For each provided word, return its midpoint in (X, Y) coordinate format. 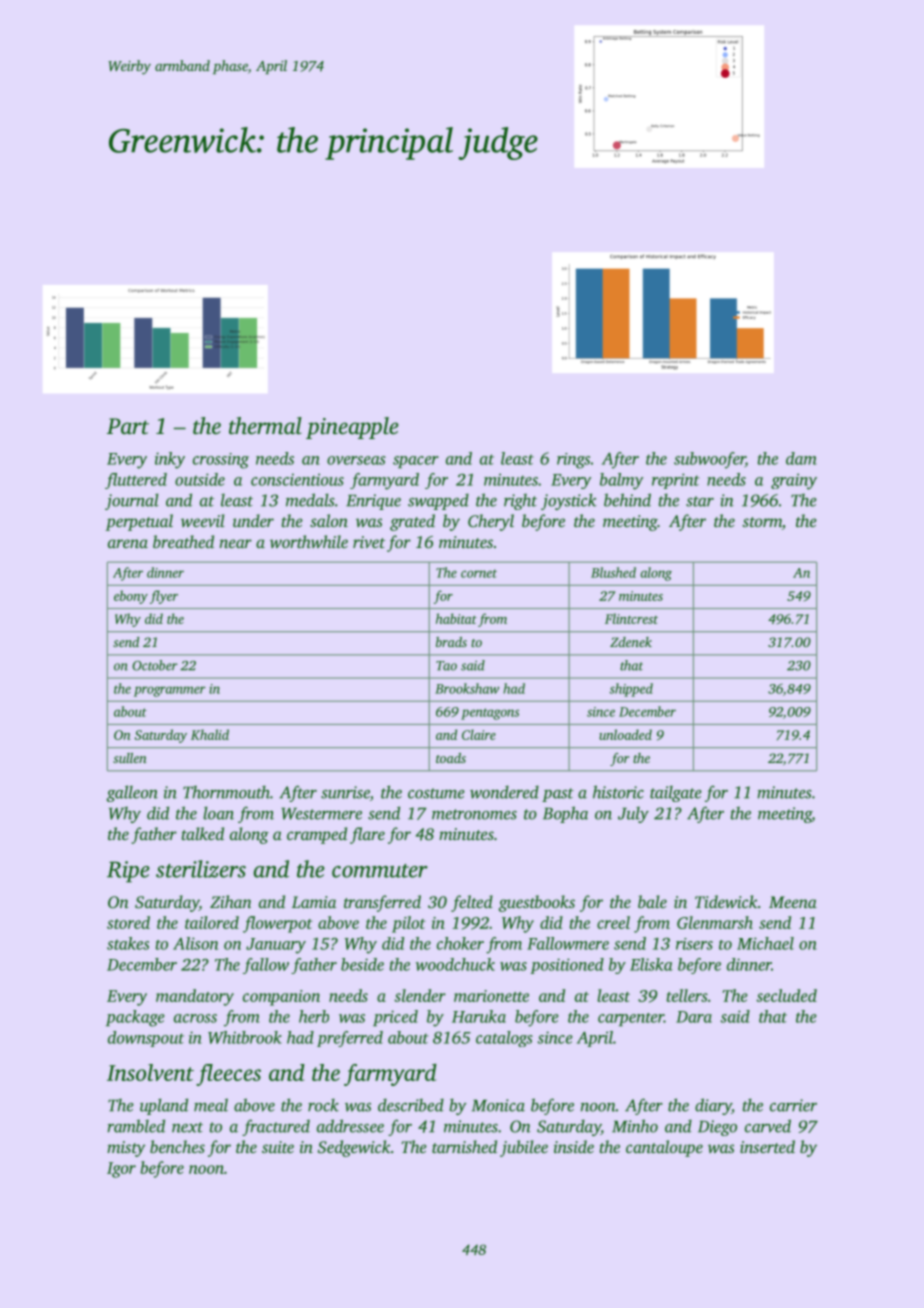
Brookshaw (467, 688)
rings (573, 461)
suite (278, 1147)
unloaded (625, 734)
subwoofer (709, 460)
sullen (130, 758)
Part (128, 426)
